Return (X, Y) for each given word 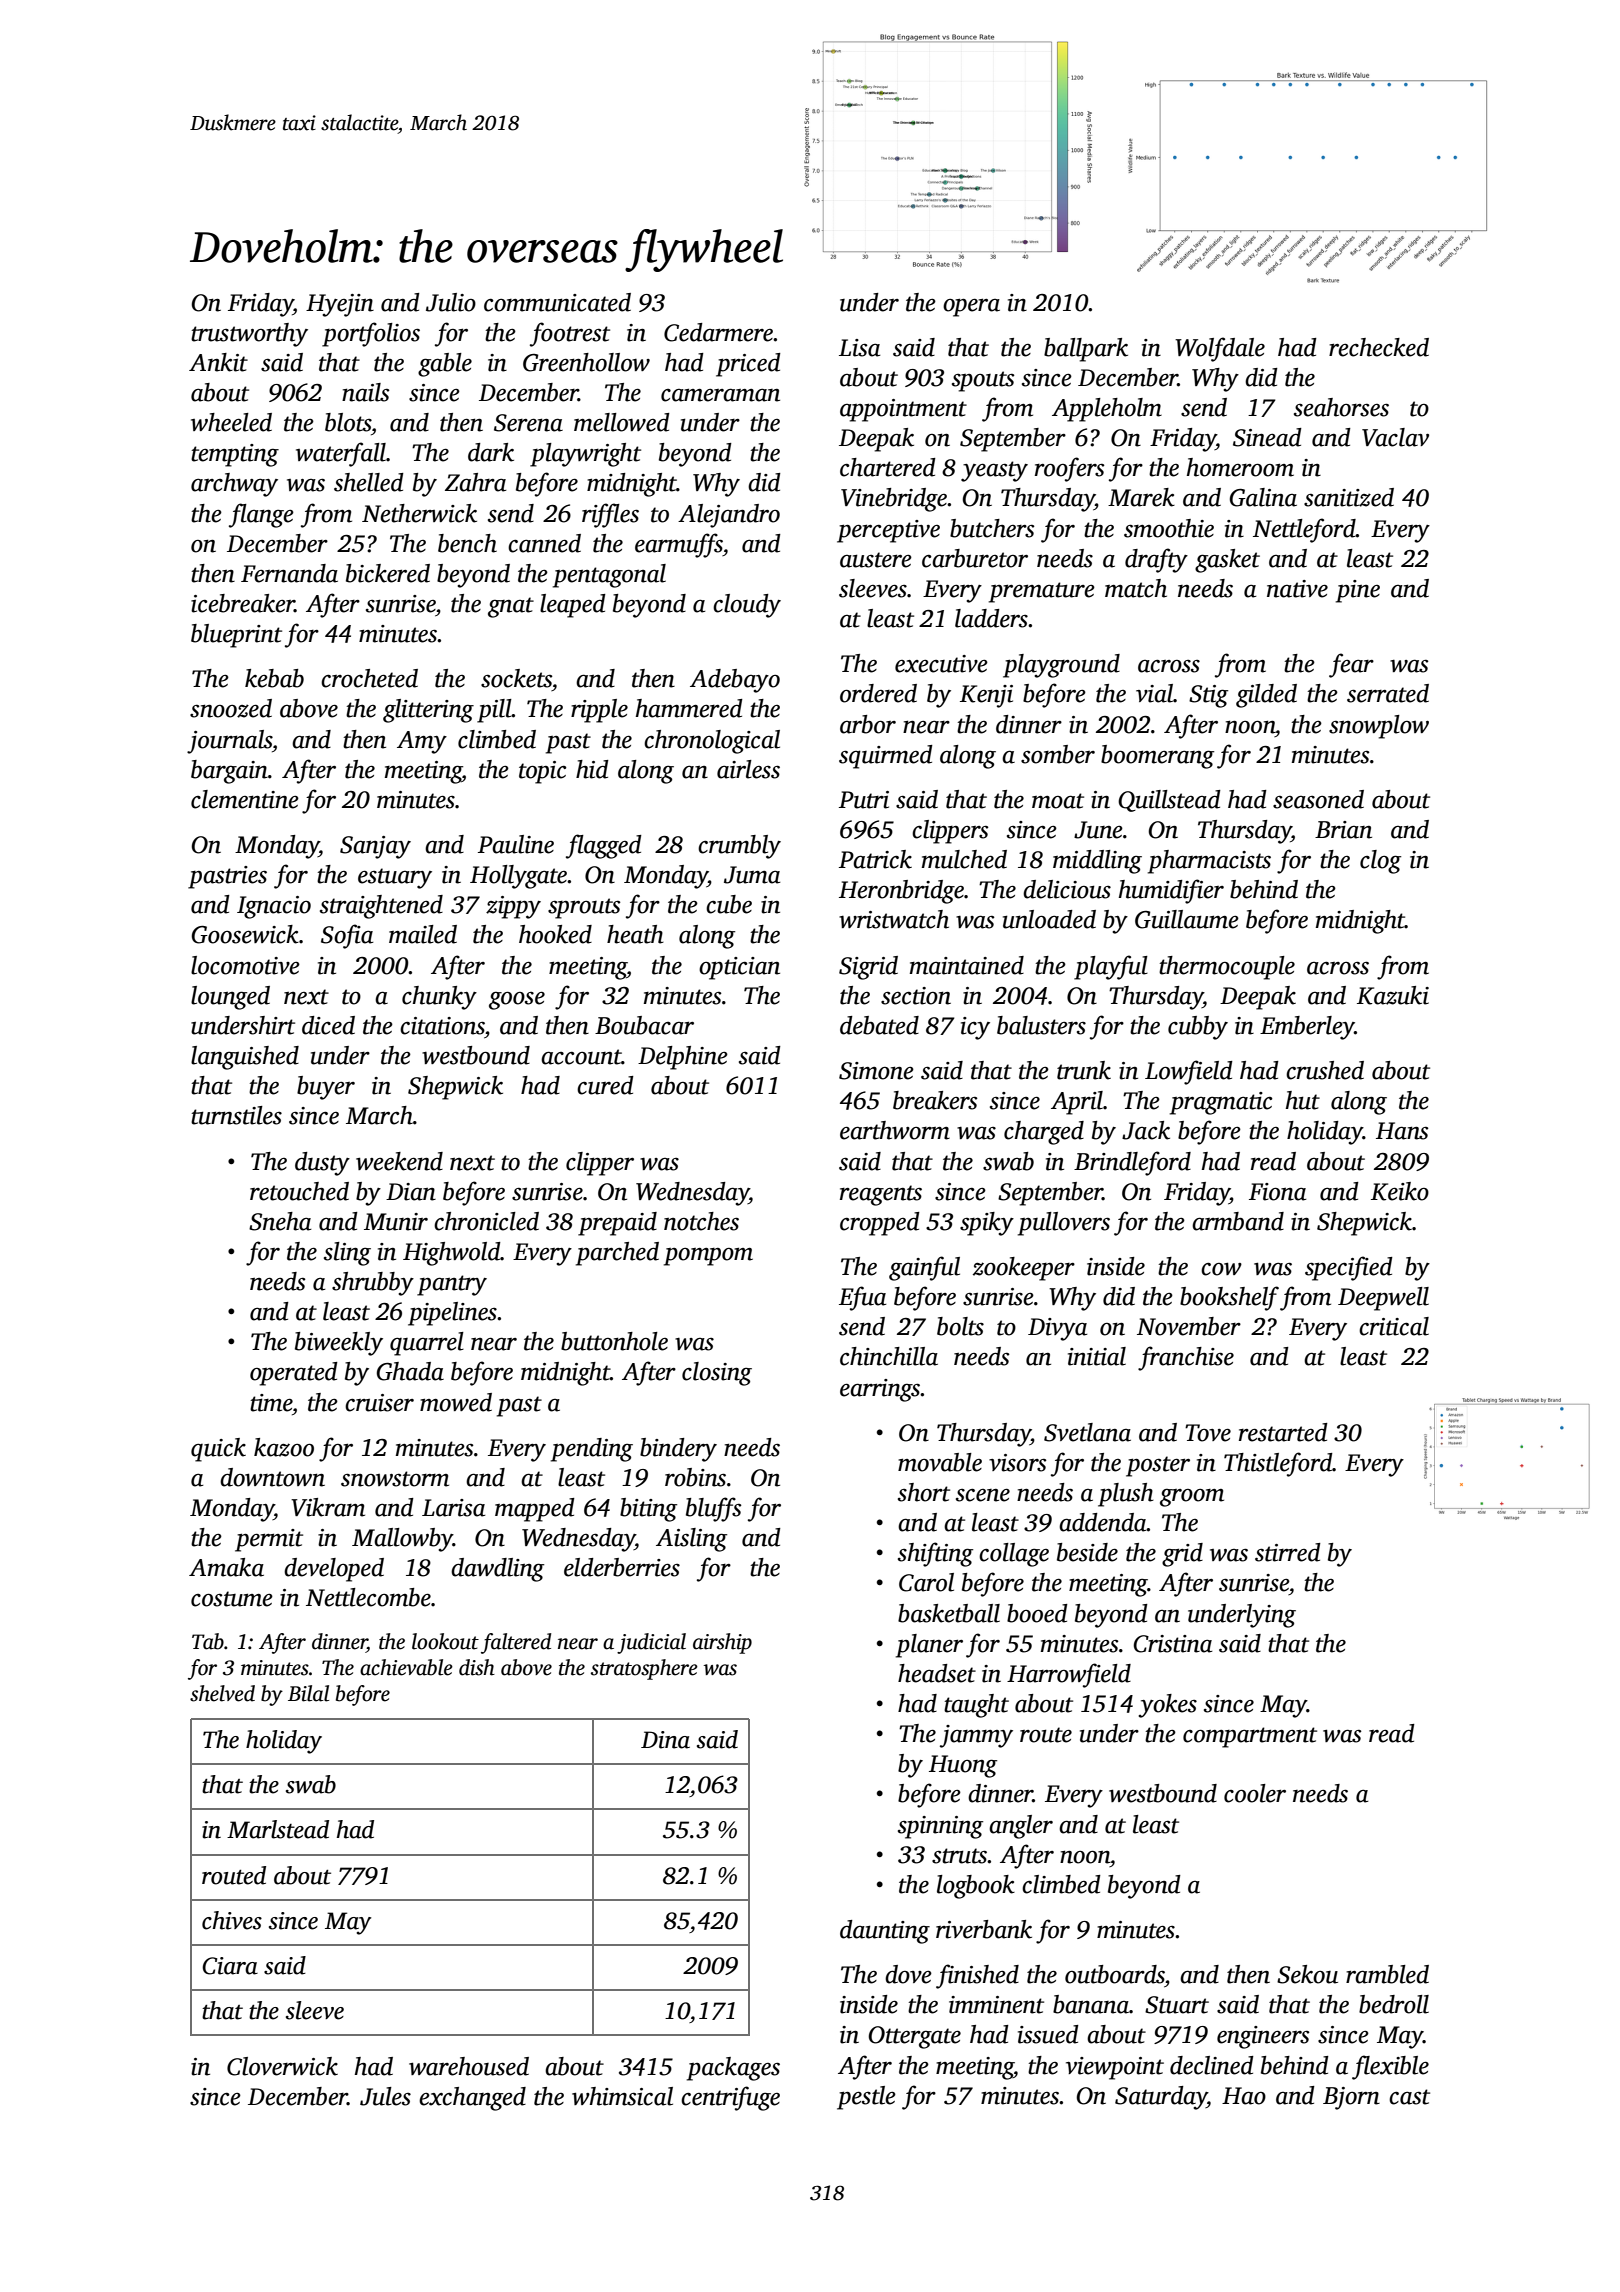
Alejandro (729, 516)
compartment (1250, 1737)
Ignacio (274, 907)
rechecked (1379, 347)
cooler (1255, 1793)
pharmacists (1209, 862)
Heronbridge (901, 892)
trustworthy (249, 335)
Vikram (328, 1507)
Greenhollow (586, 362)
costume (232, 1599)
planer (929, 1646)
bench (467, 543)
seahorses (1341, 407)
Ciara (230, 1966)
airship (722, 1643)
